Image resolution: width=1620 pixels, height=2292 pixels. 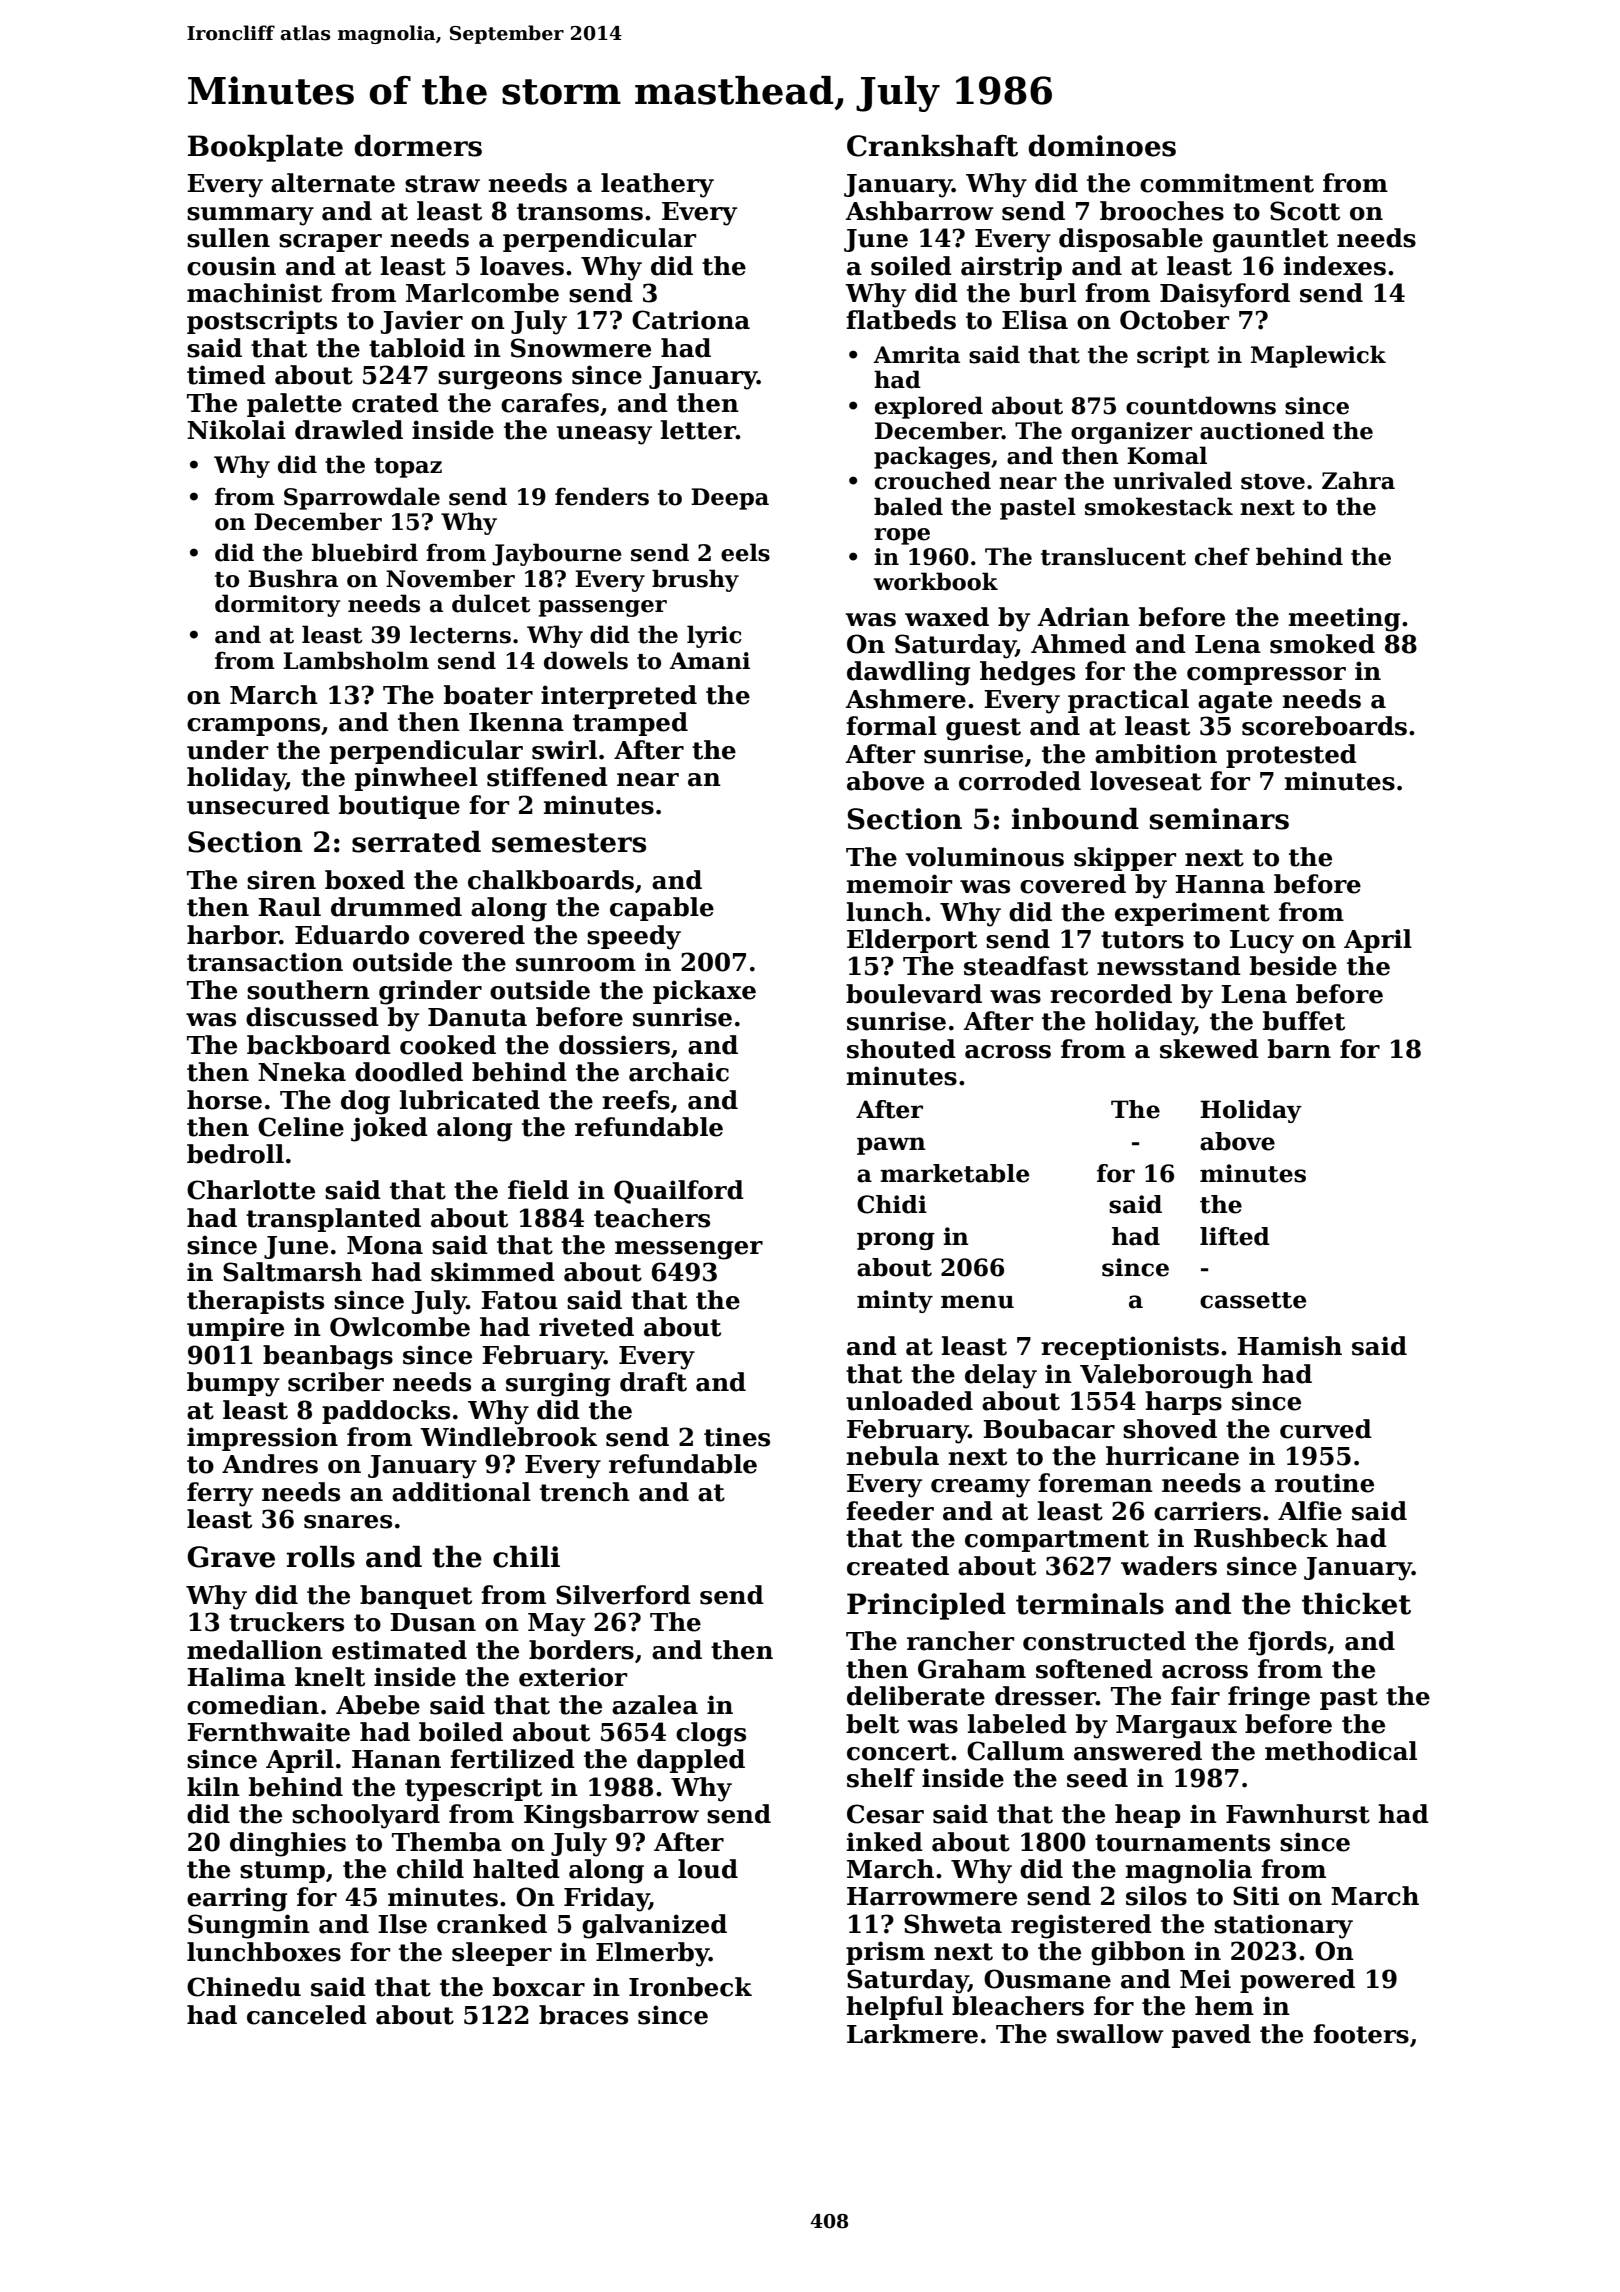 What do you see at coordinates (253, 1705) in the screenshot?
I see `comedian` at bounding box center [253, 1705].
